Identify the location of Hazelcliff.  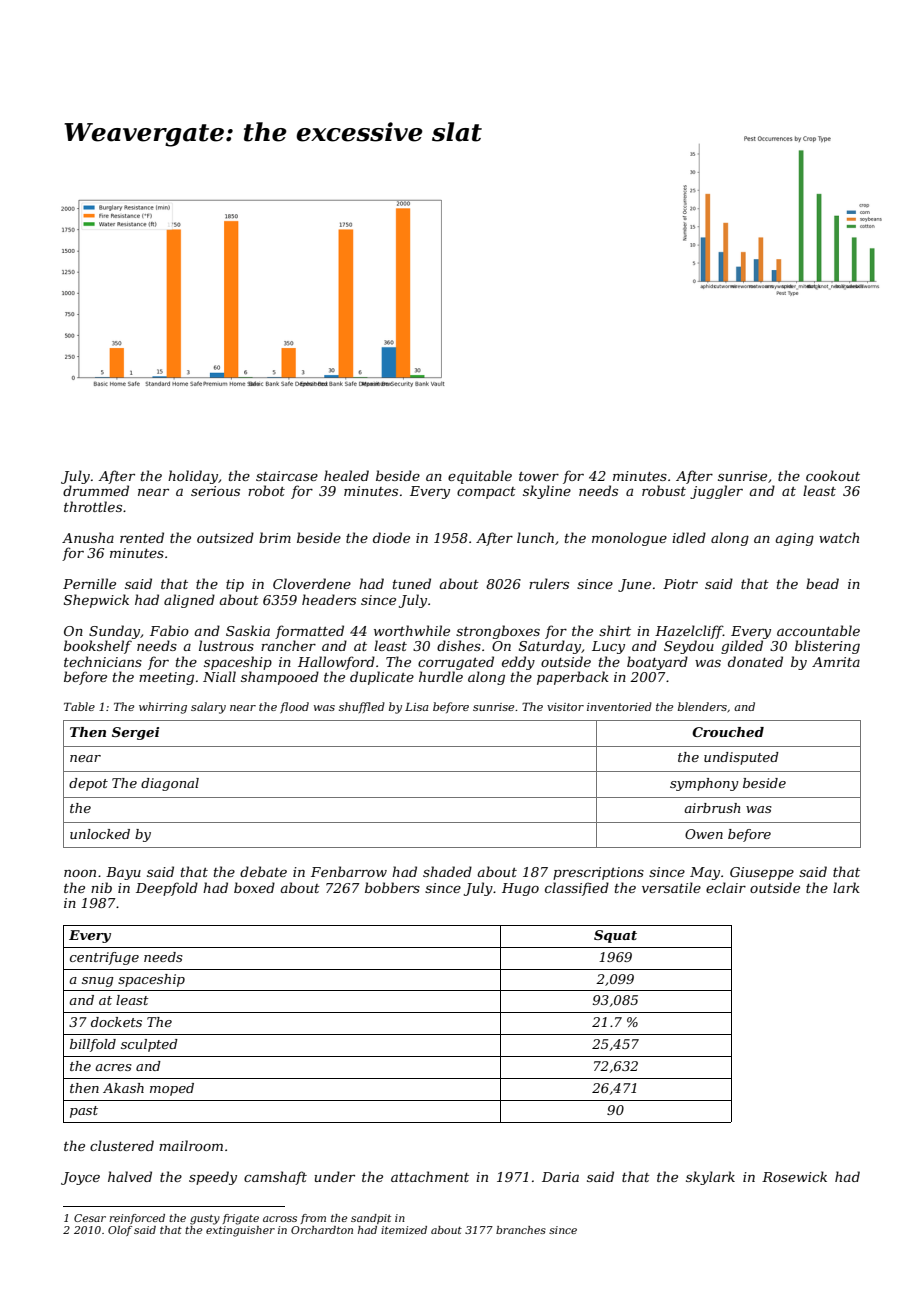
(689, 632).
